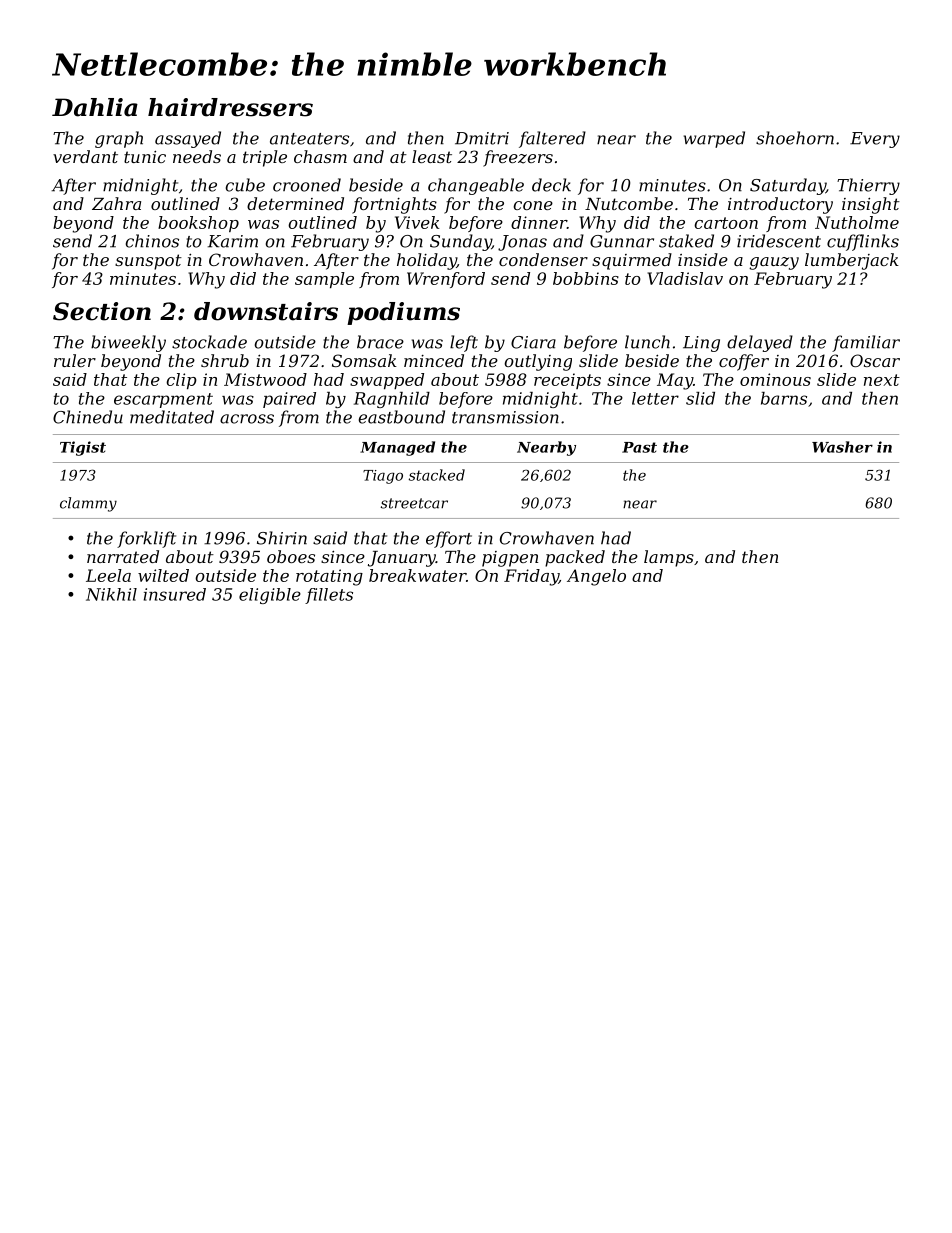 This page has height=1233, width=952. Describe the element at coordinates (476, 186) in the page. I see `changeable` at that location.
